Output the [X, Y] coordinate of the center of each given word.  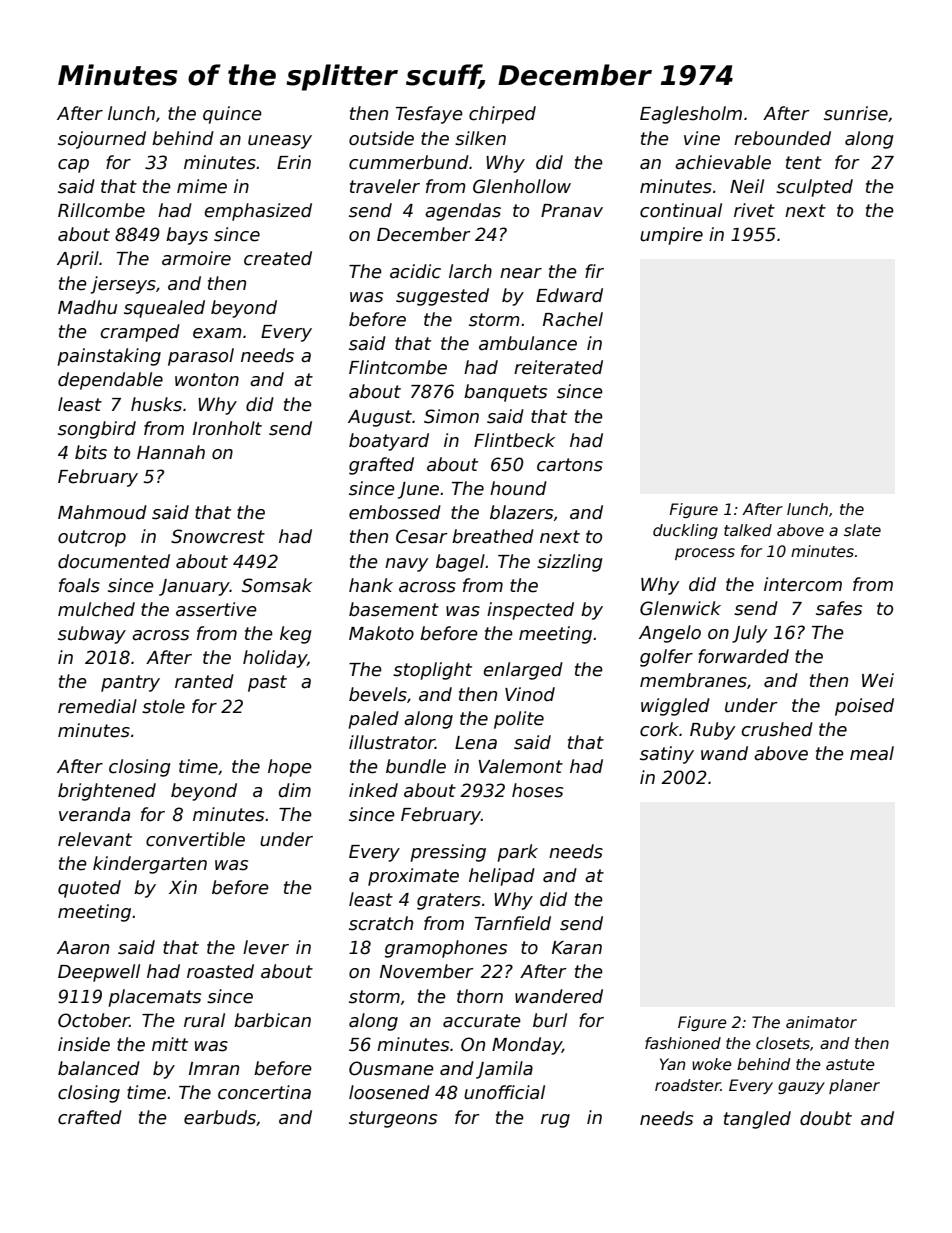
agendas [463, 212]
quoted [89, 889]
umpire [671, 236]
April [78, 260]
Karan [577, 948]
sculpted [814, 188]
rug [555, 1121]
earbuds [220, 1117]
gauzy [801, 1088]
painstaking [109, 357]
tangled [757, 1120]
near [521, 273]
